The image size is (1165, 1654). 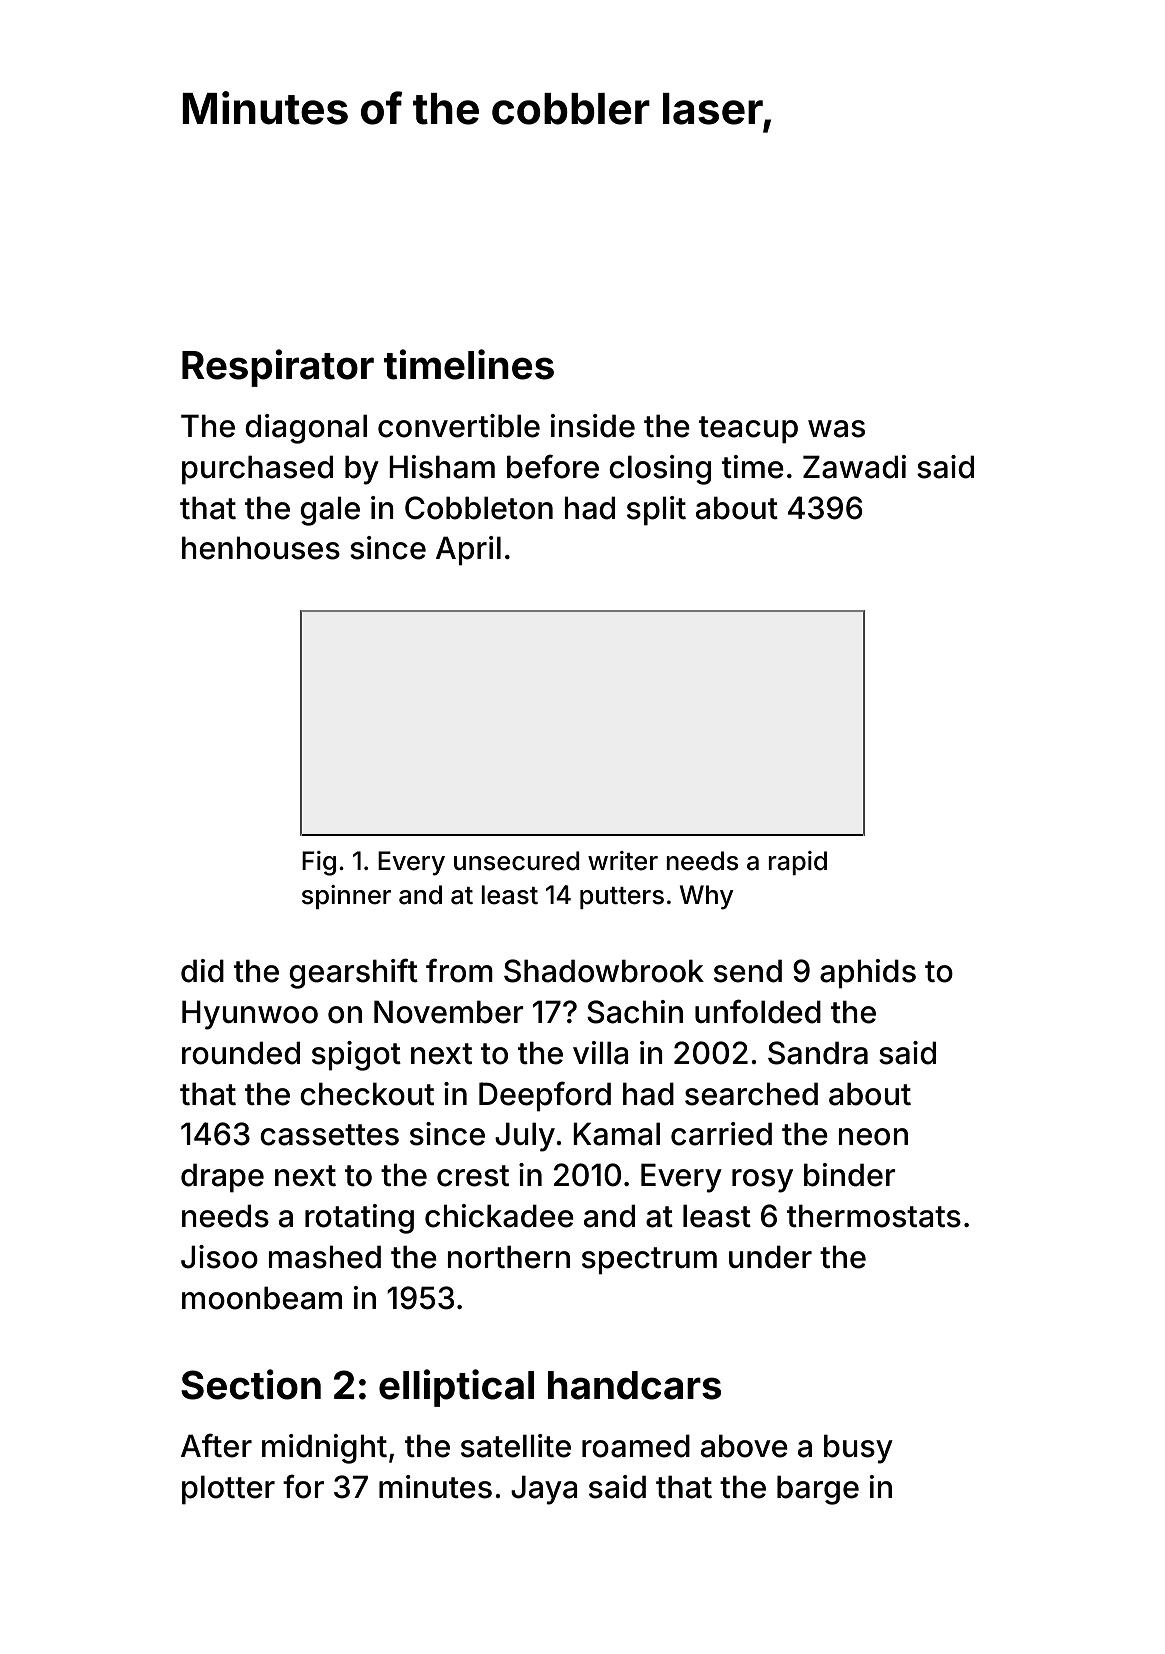 I want to click on Respirator, so click(x=278, y=368).
